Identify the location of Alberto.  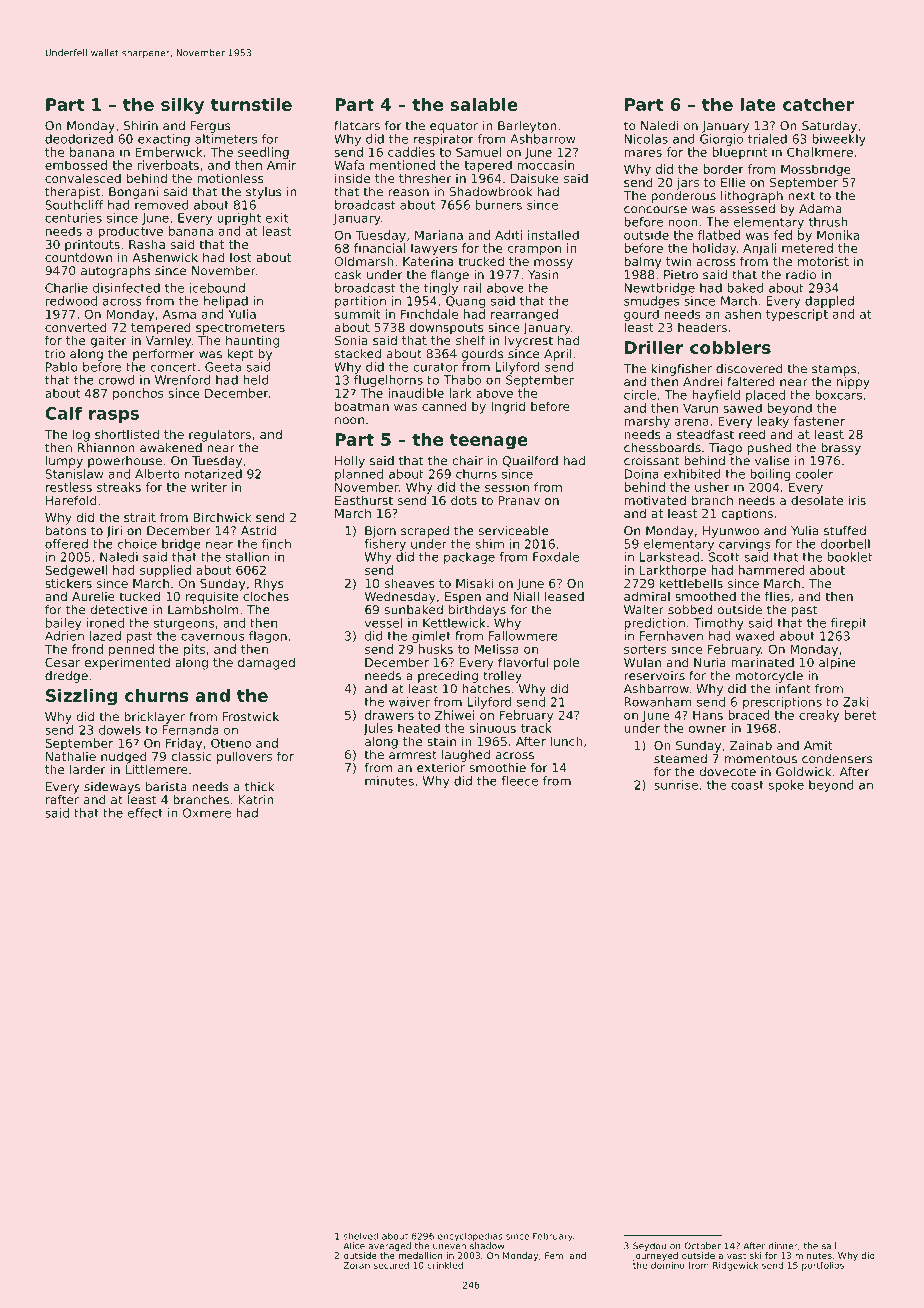
(157, 474).
